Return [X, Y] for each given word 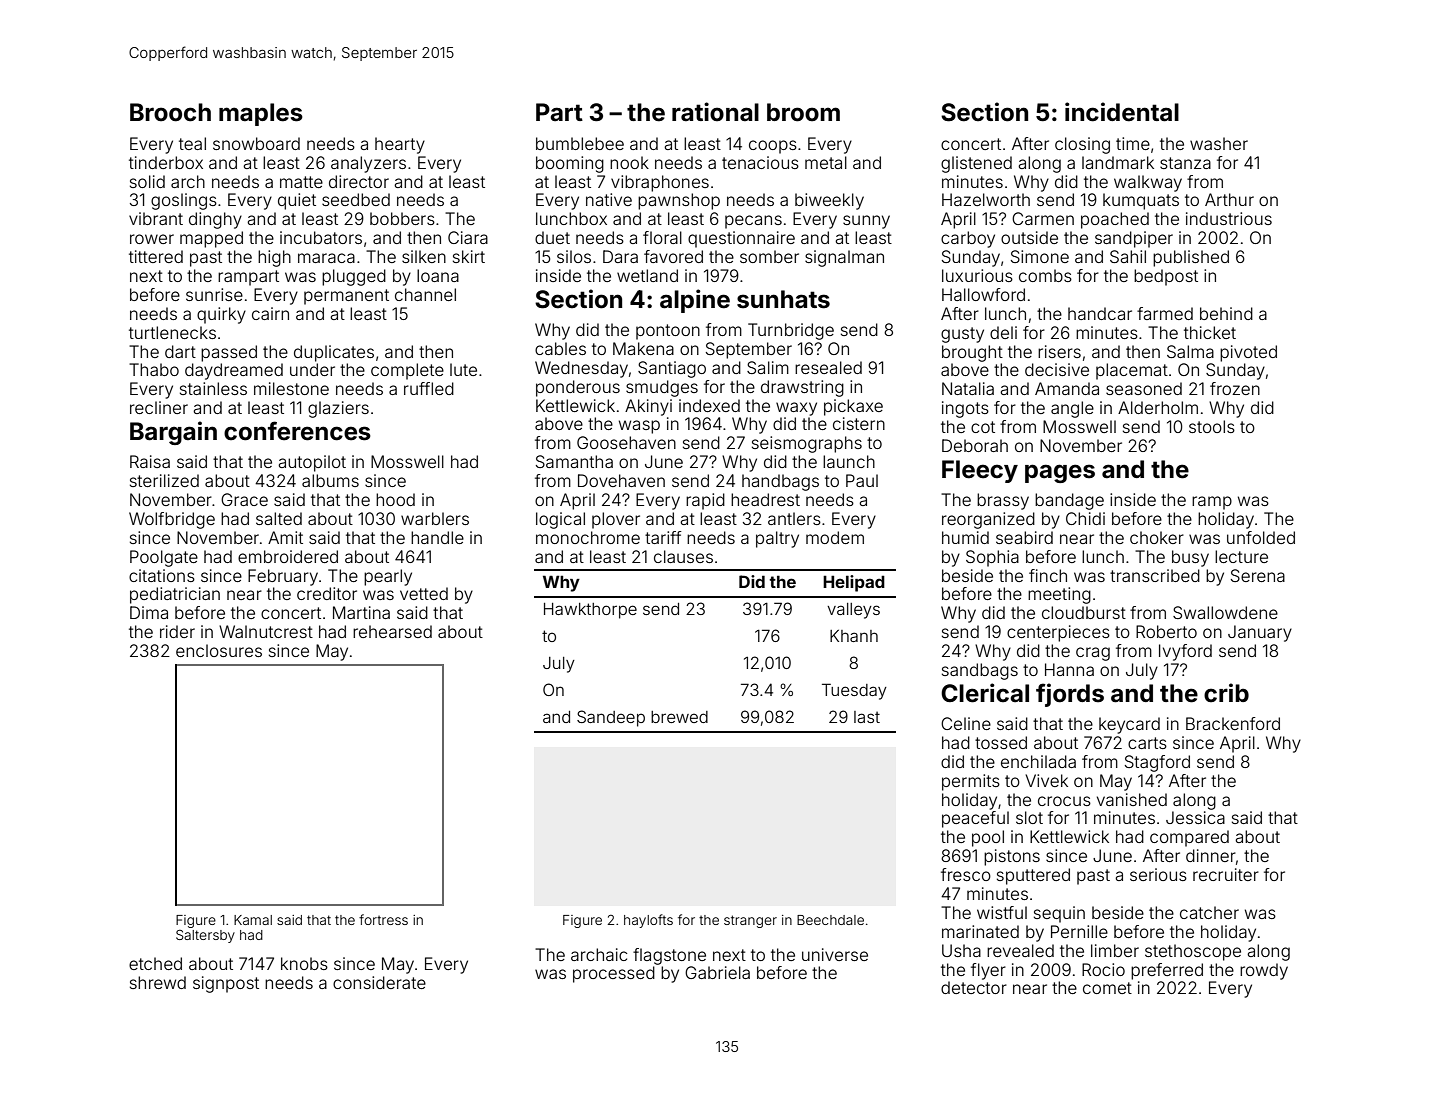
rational [715, 112]
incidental [1122, 112]
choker [1157, 537]
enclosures [219, 650]
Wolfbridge [172, 520]
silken [424, 256]
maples [261, 114]
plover [616, 520]
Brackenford [1233, 723]
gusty [962, 335]
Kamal [253, 920]
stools [1212, 426]
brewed [679, 717]
